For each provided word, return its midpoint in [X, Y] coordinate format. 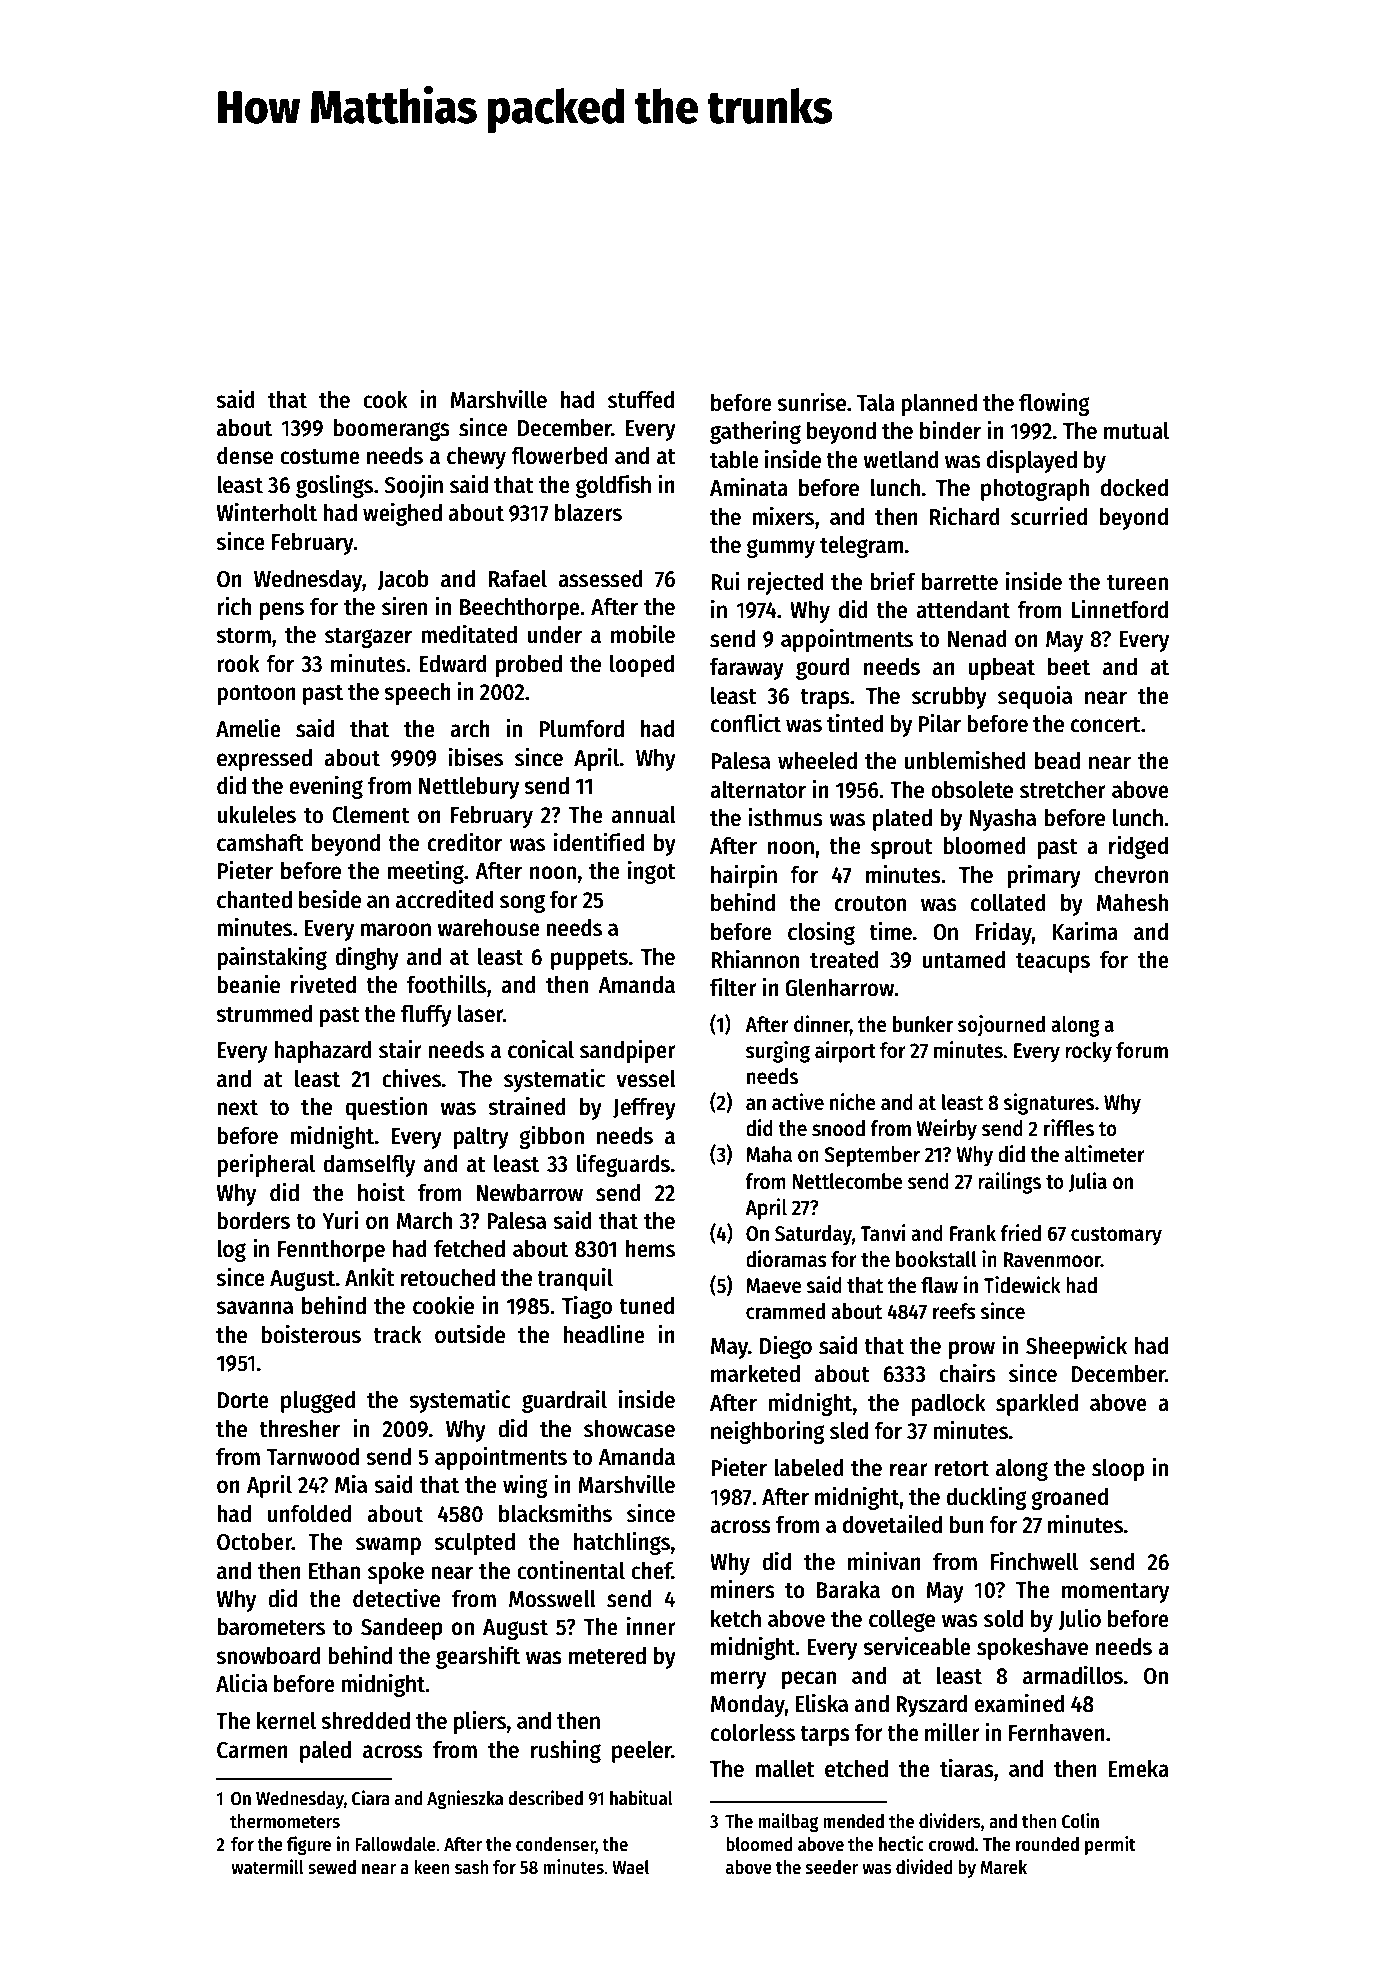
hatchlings [622, 1543]
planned [939, 404]
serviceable [917, 1646]
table [734, 459]
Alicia [241, 1683]
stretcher [1063, 789]
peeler [642, 1752]
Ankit [370, 1277]
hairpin [744, 876]
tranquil [575, 1279]
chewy [476, 457]
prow [972, 1350]
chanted [254, 899]
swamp [388, 1546]
